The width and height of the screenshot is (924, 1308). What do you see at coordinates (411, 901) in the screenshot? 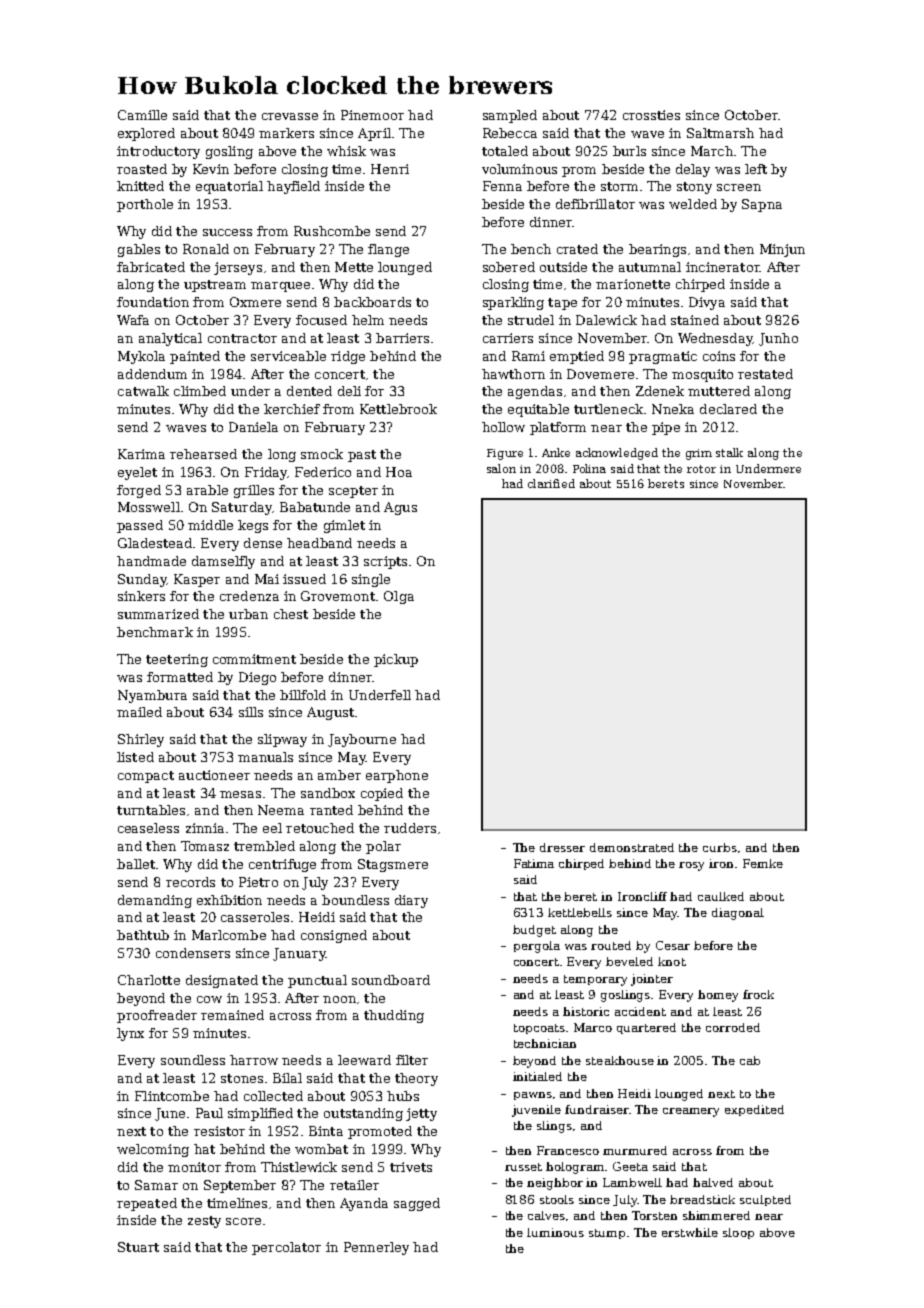
I see `diary` at bounding box center [411, 901].
